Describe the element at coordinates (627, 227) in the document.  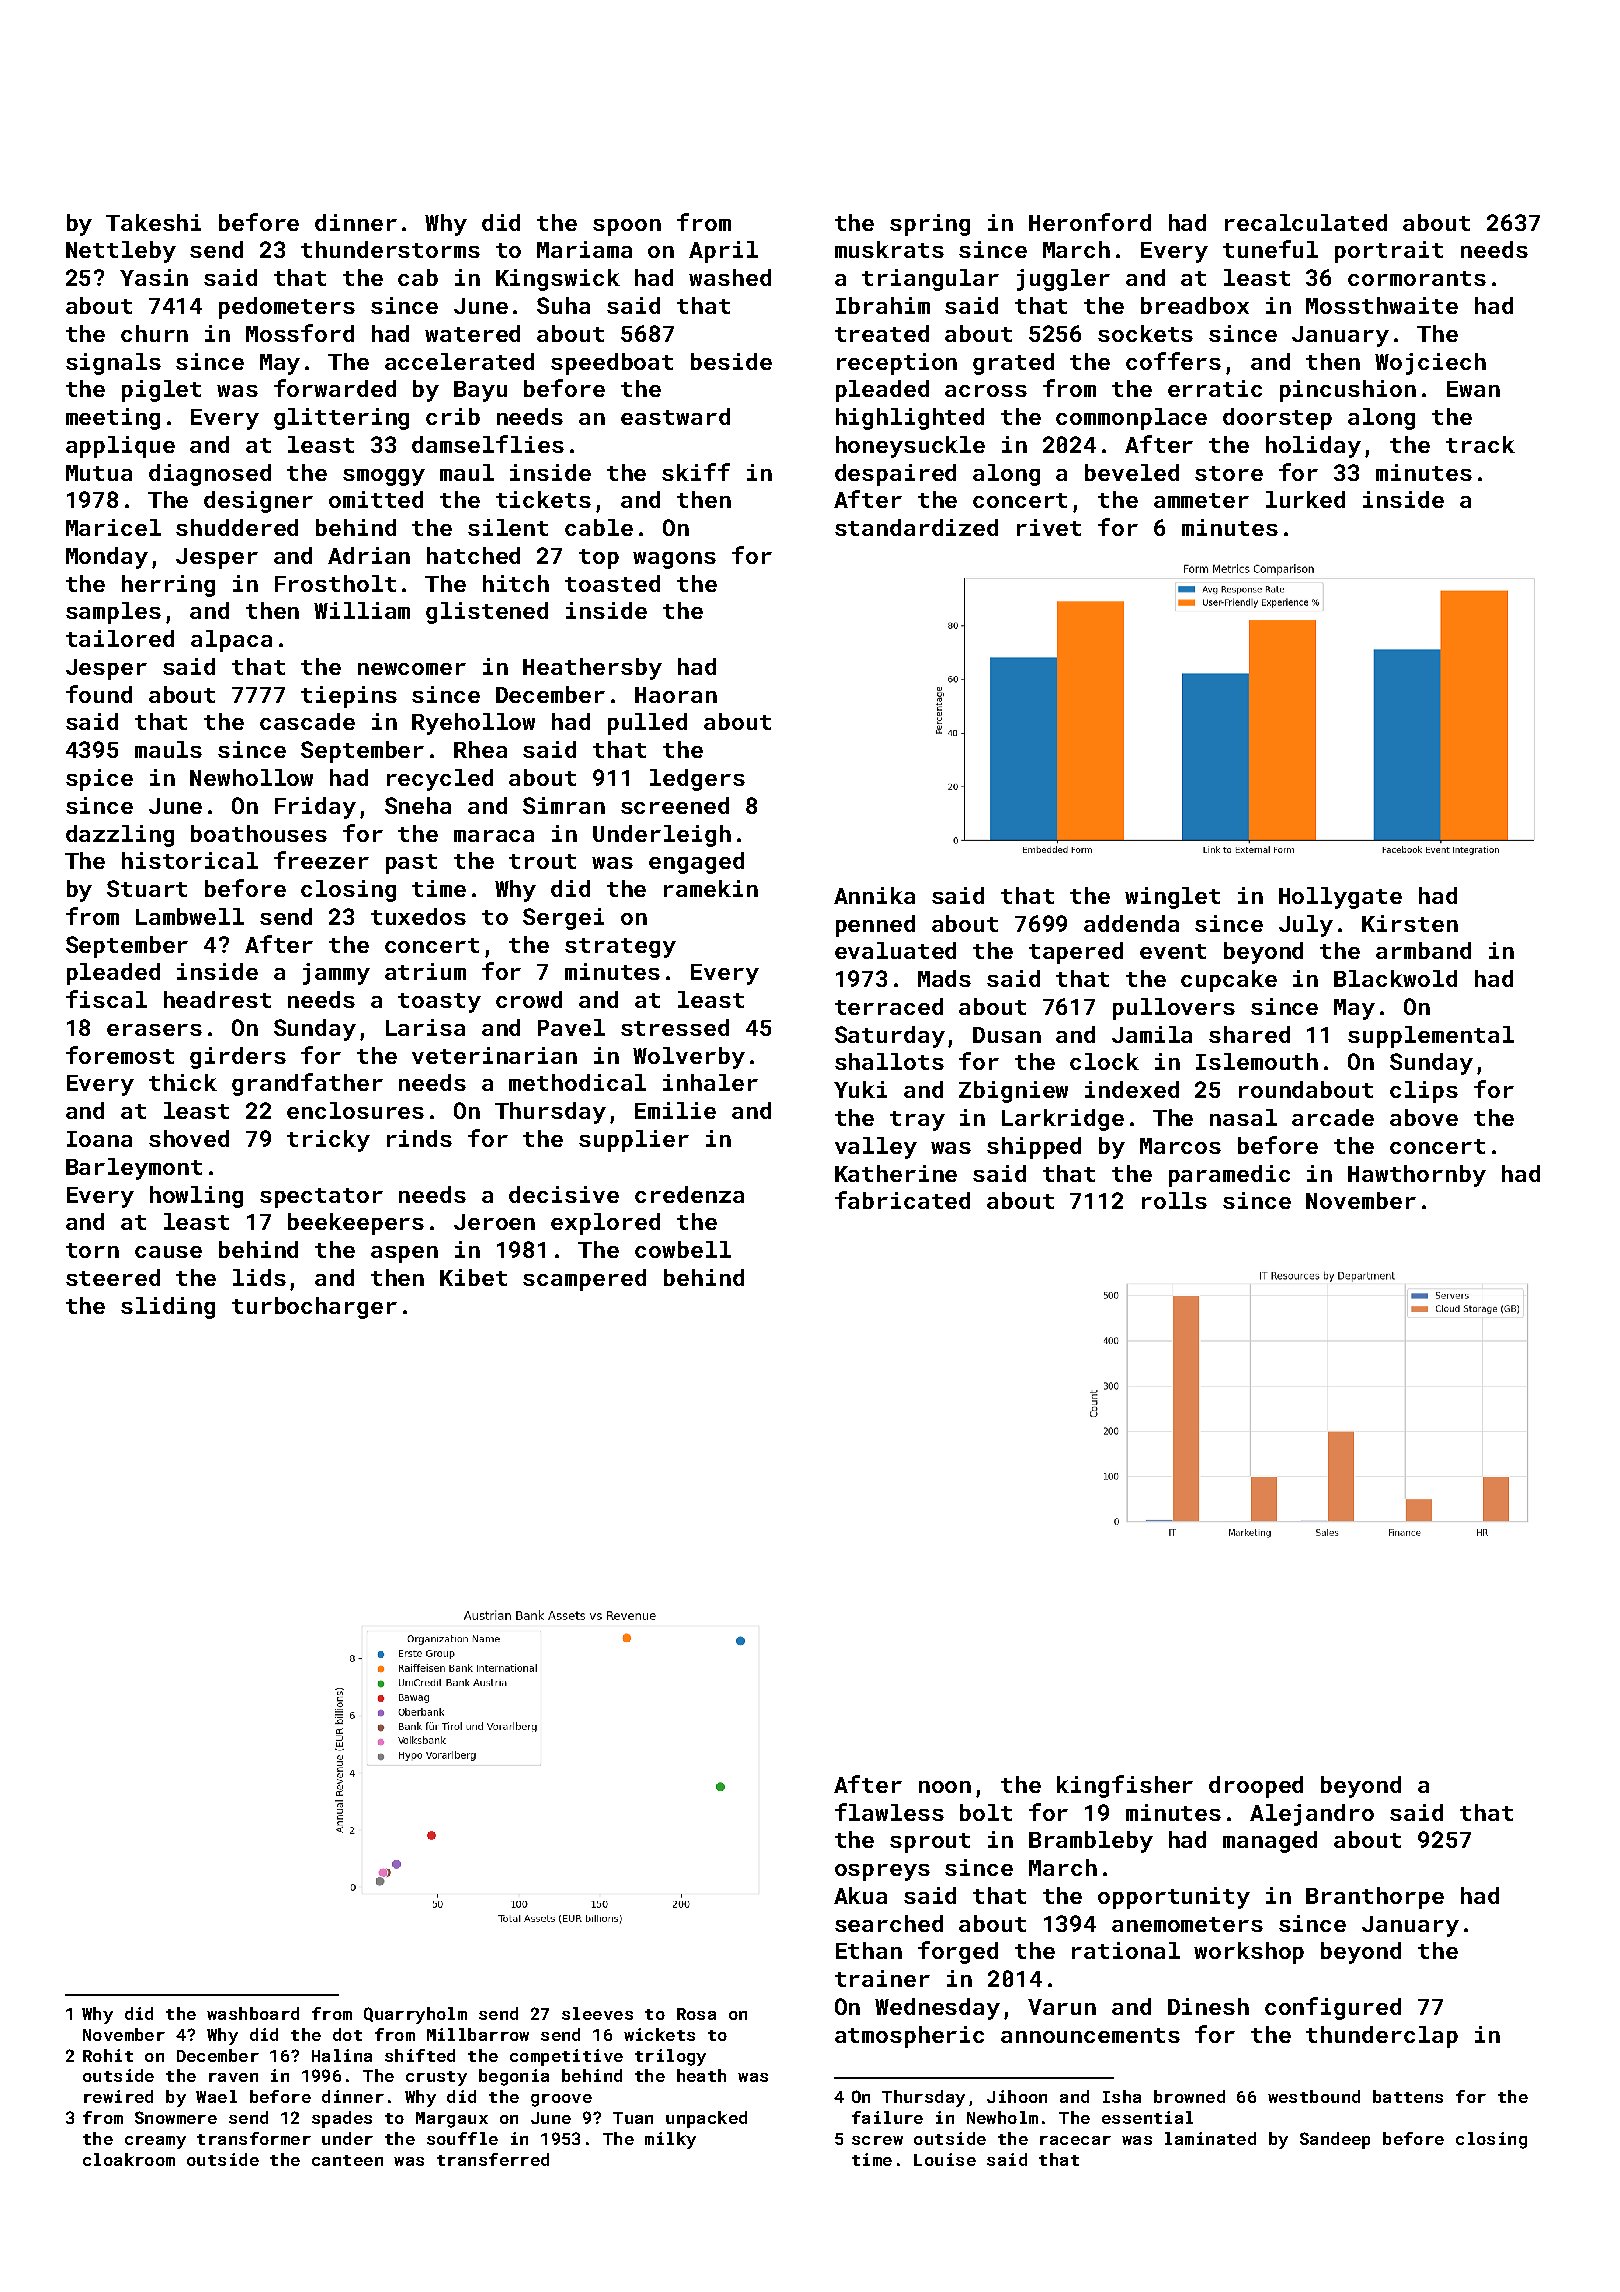
I see `spoon` at that location.
